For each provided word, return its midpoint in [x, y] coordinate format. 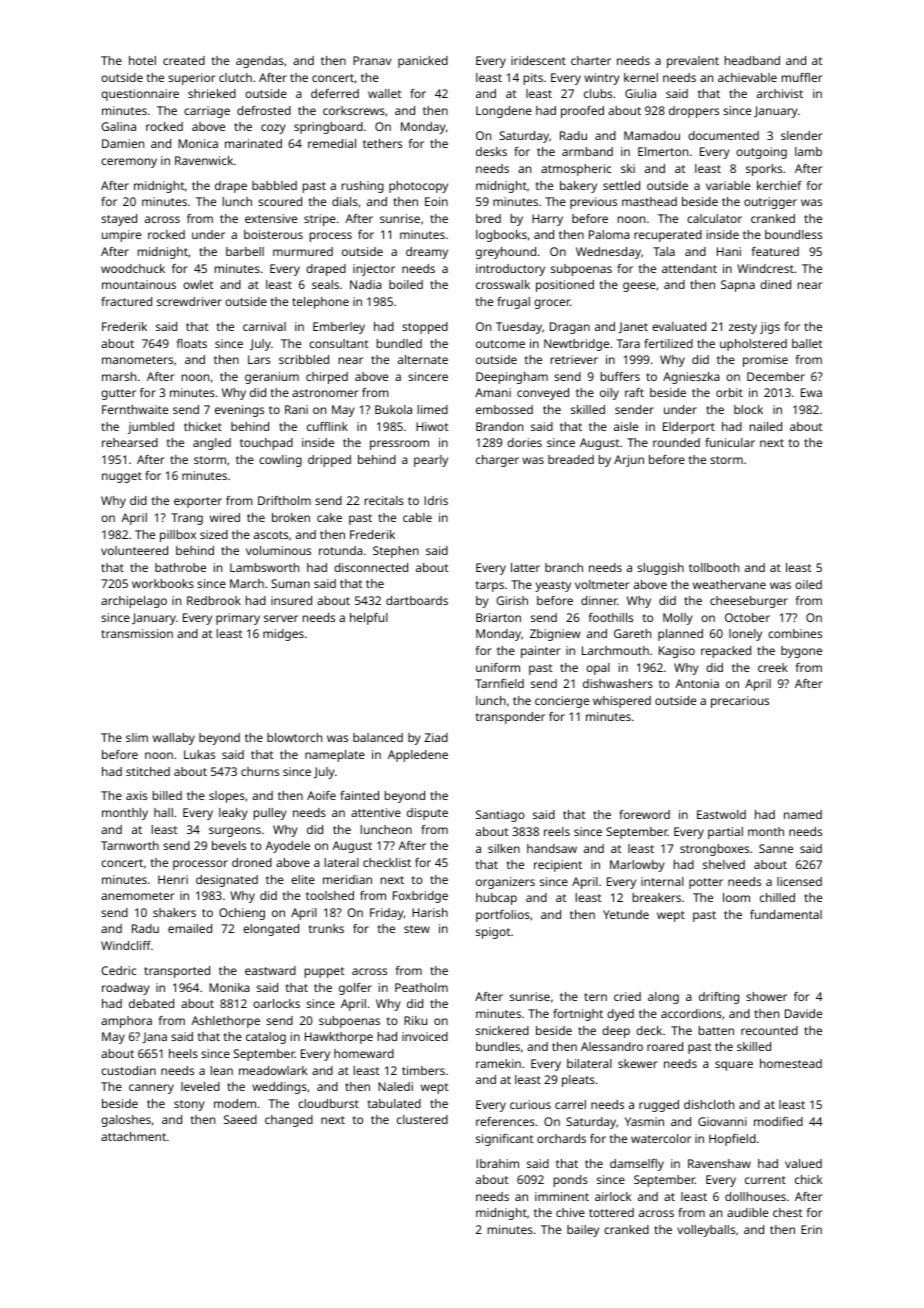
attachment [133, 1136]
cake [329, 517]
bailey [583, 1231]
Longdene [504, 112]
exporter [198, 502]
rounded [676, 442]
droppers [694, 112]
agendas [260, 62]
